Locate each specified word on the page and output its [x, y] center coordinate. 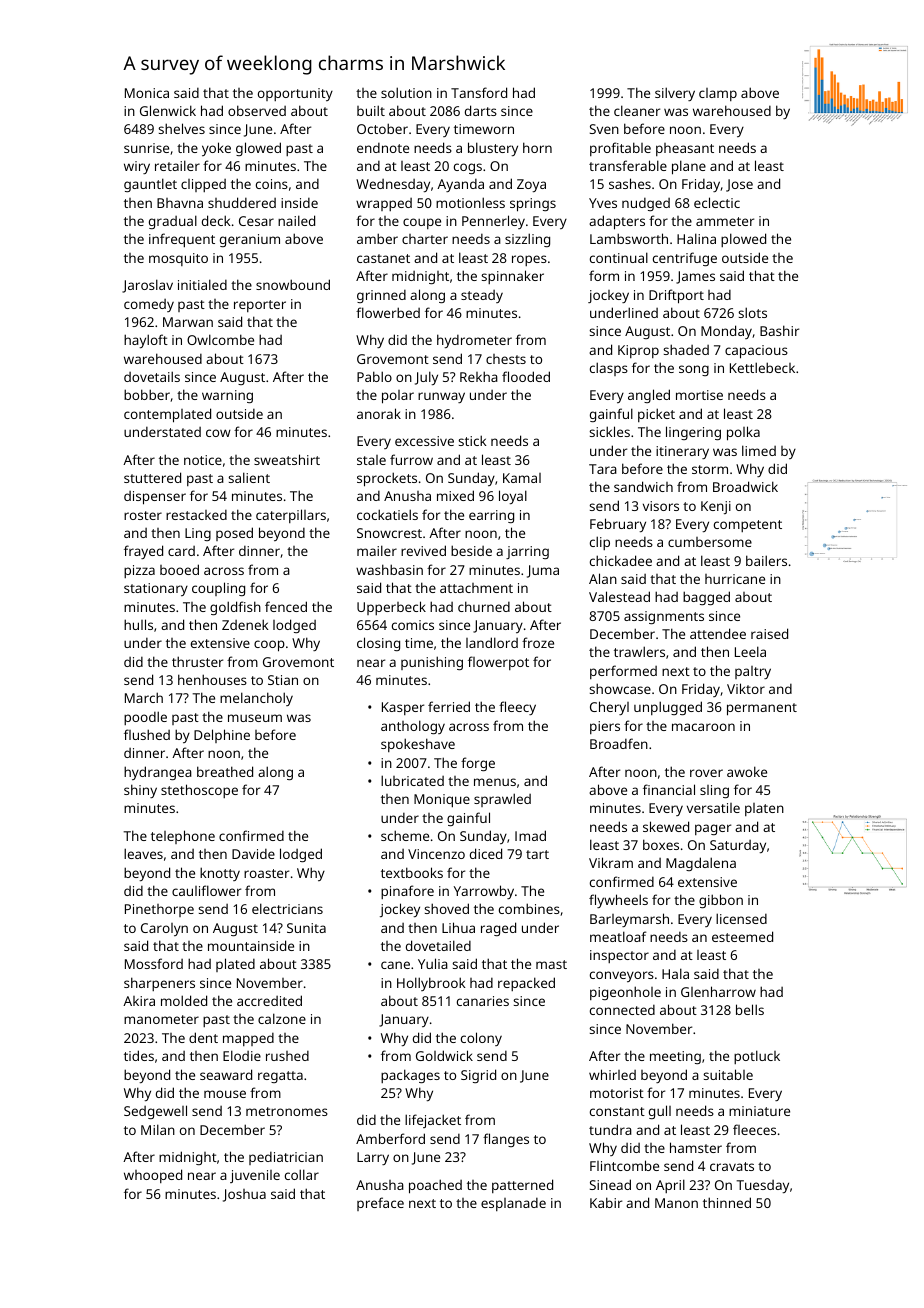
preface [380, 1204]
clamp [718, 94]
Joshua [244, 1195]
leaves [143, 853]
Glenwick [168, 110]
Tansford [479, 92]
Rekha [479, 376]
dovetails [152, 376]
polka [743, 433]
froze [538, 642]
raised [769, 633]
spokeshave [418, 745]
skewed [666, 826]
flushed [147, 734]
